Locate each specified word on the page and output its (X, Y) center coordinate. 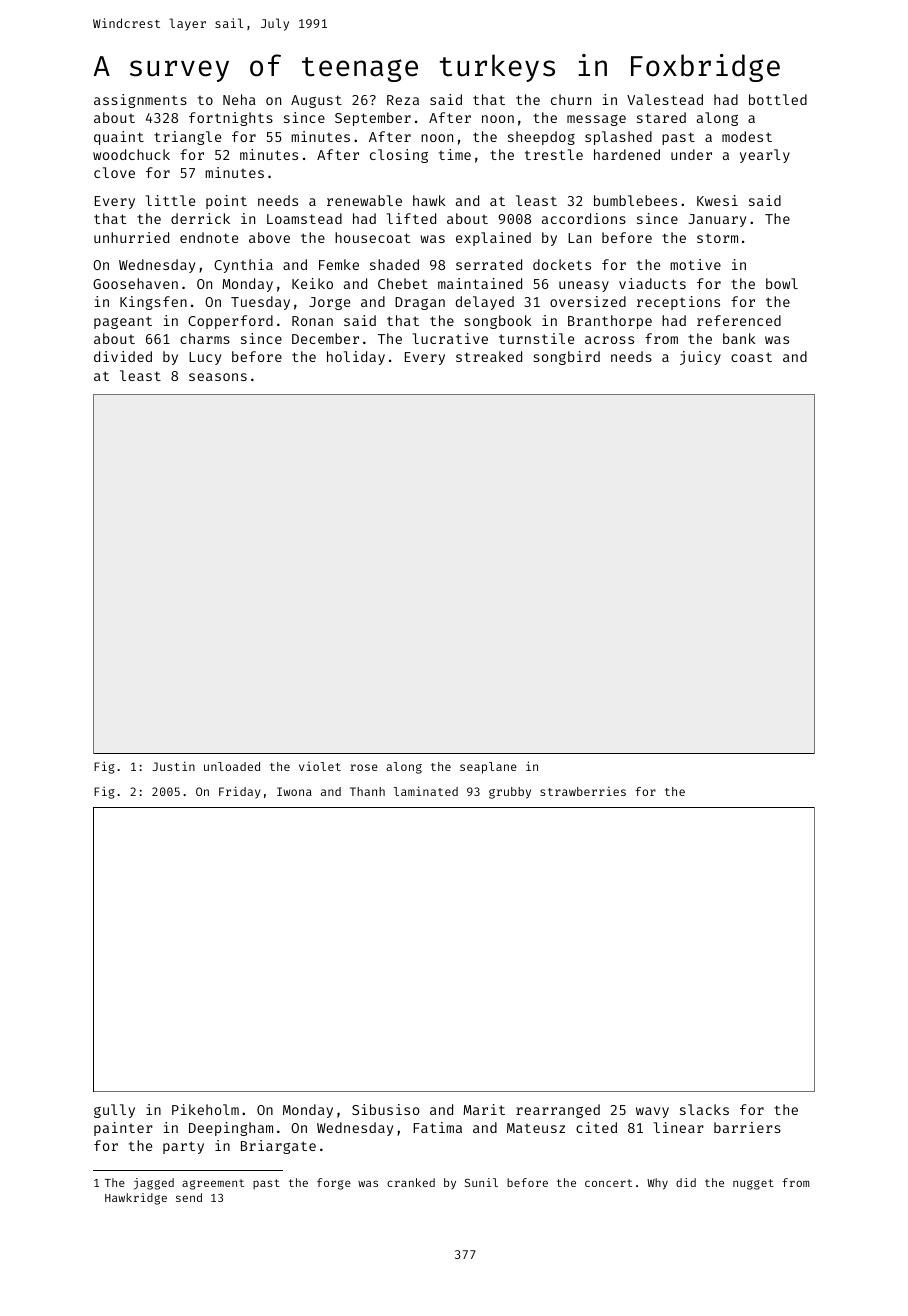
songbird (566, 358)
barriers (747, 1127)
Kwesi (717, 200)
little (170, 200)
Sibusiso (386, 1109)
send (189, 1197)
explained (493, 239)
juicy (700, 358)
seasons (218, 377)
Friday (239, 792)
